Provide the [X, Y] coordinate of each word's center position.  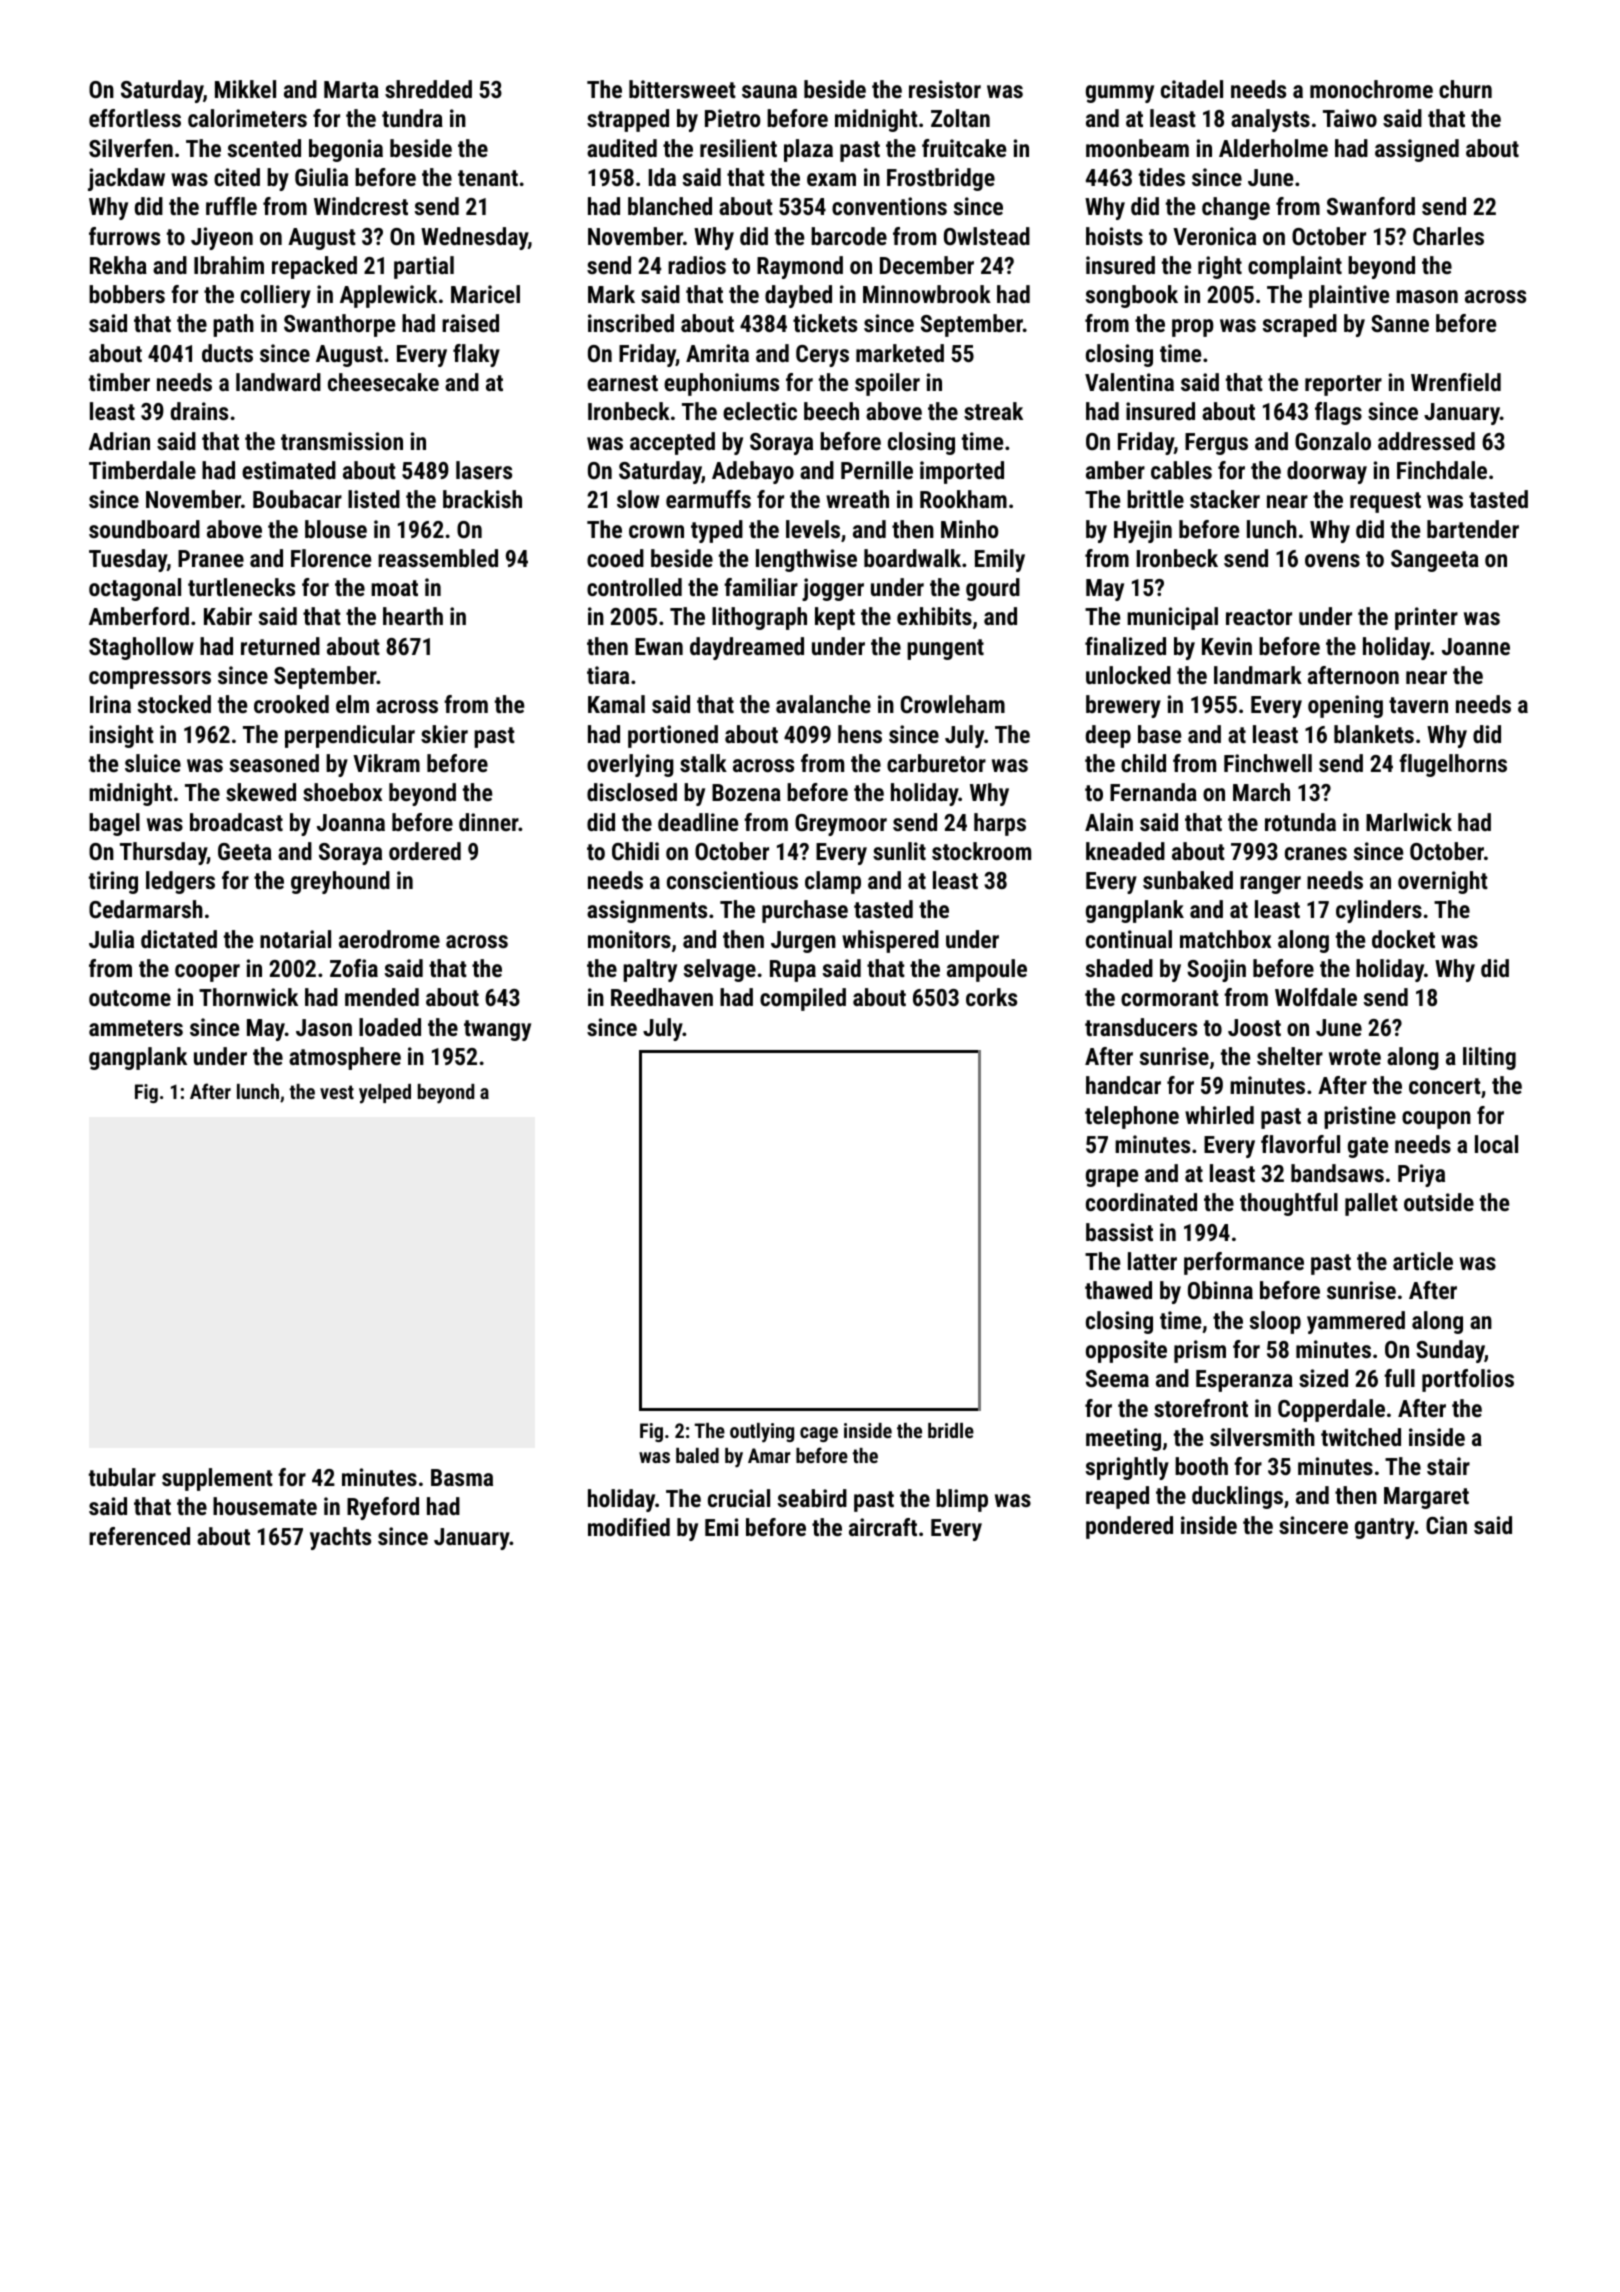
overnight [1443, 882]
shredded [428, 89]
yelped [385, 1094]
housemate [265, 1506]
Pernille [877, 470]
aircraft [883, 1527]
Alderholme [1273, 148]
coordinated [1141, 1202]
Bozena [746, 792]
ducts [227, 353]
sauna [769, 91]
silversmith [1262, 1437]
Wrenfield [1456, 382]
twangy [497, 1030]
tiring [113, 882]
